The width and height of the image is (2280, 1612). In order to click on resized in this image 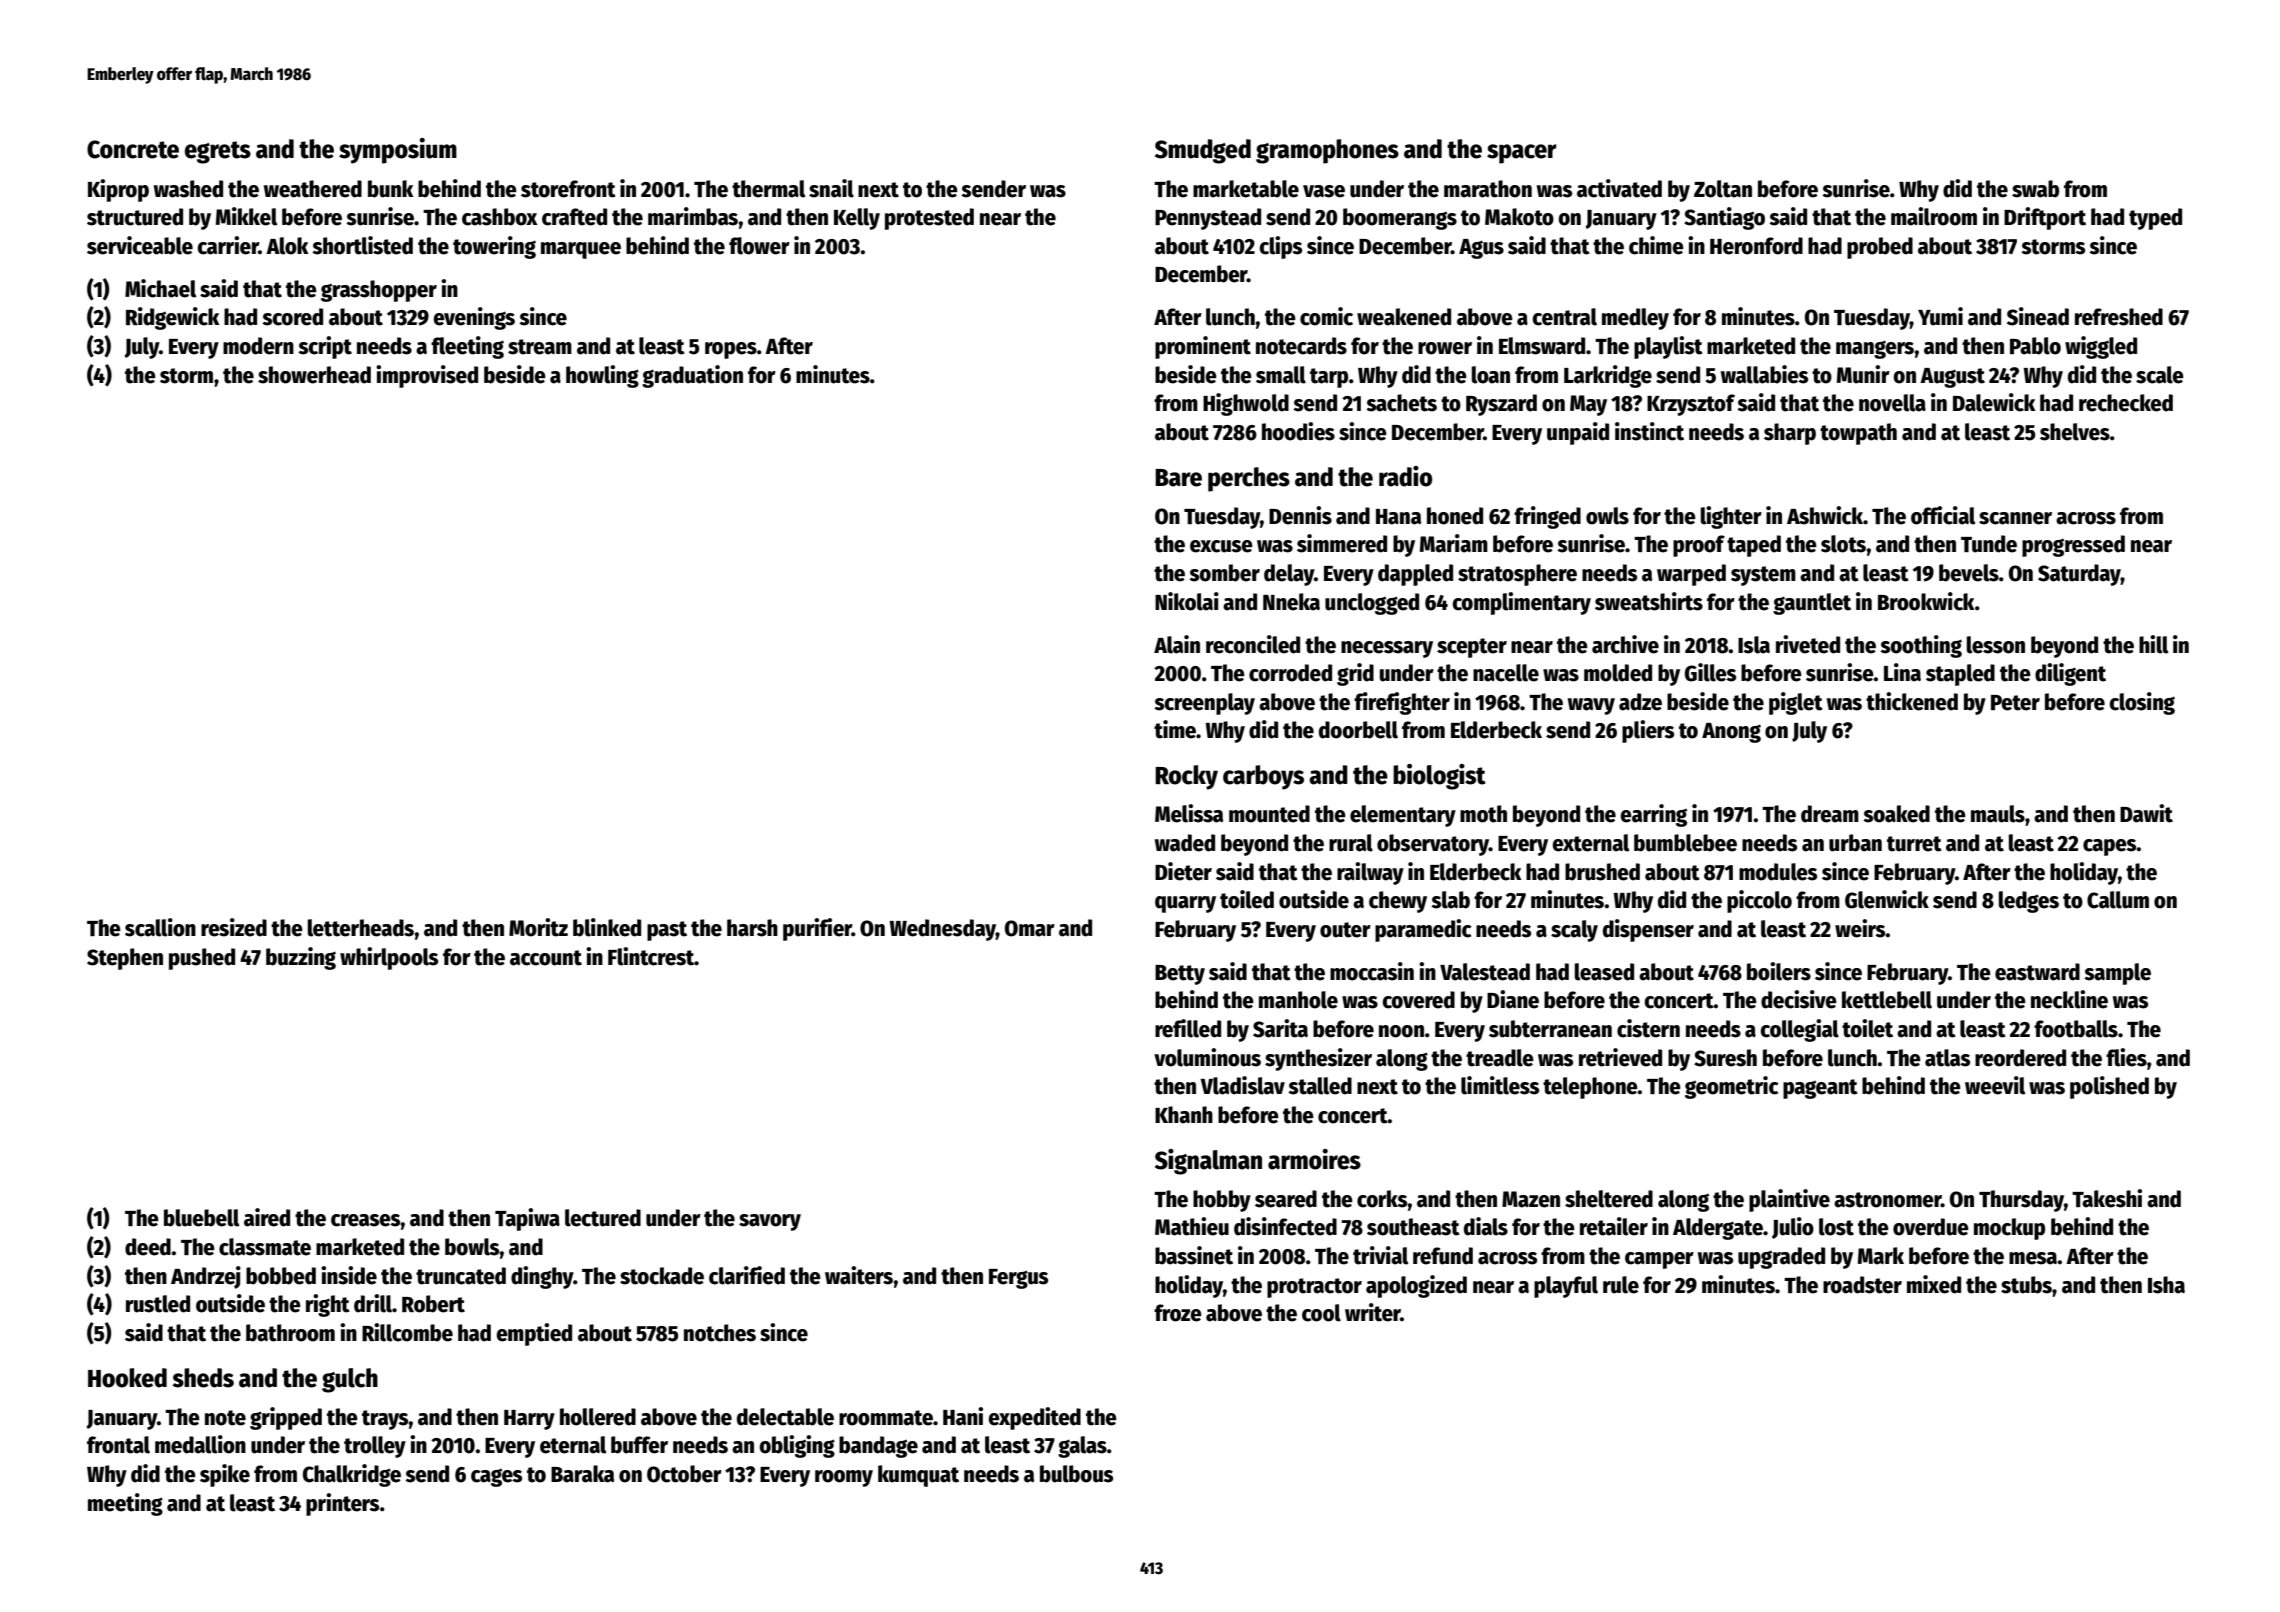, I will do `click(234, 927)`.
